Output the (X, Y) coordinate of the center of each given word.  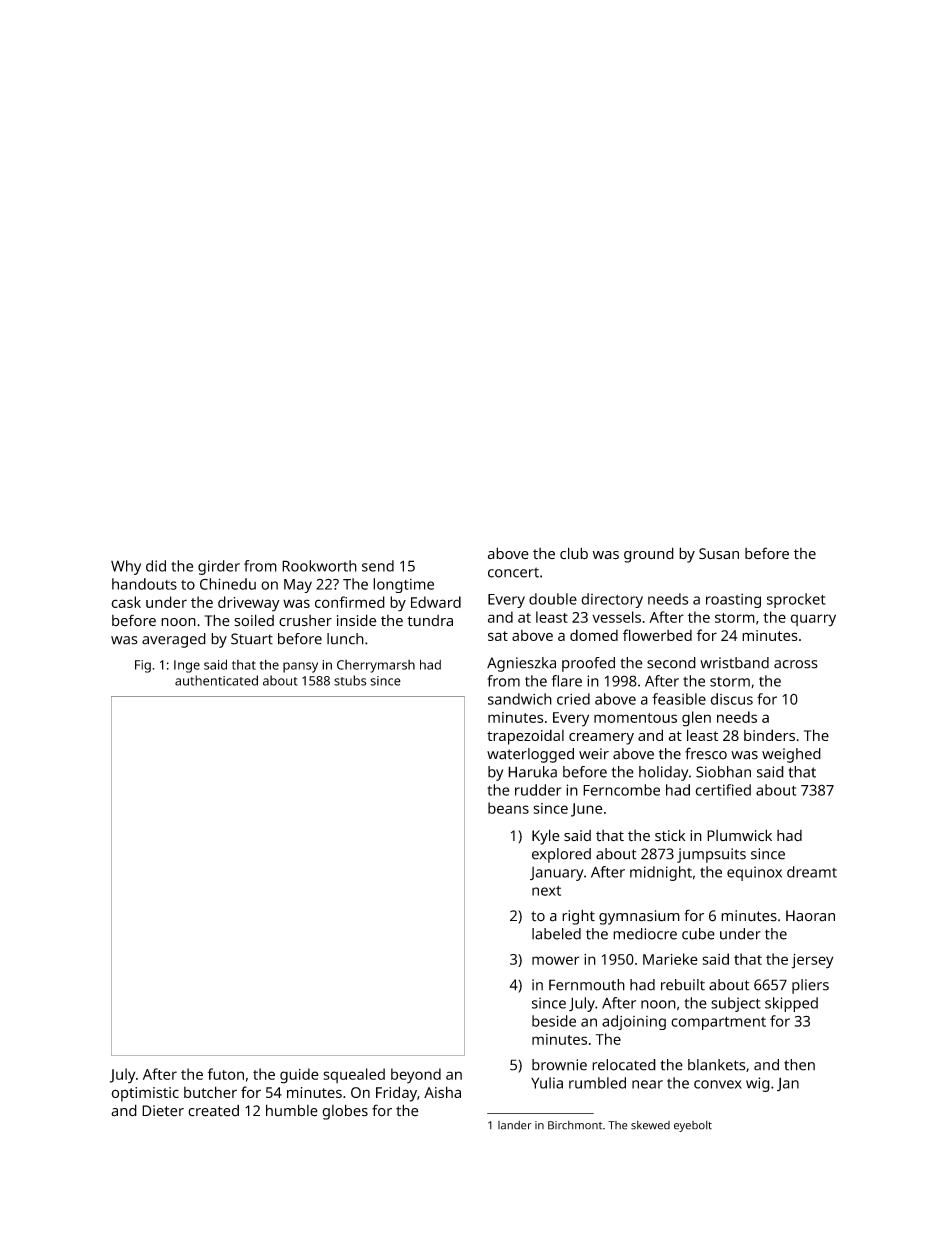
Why (126, 567)
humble (292, 1110)
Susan (719, 553)
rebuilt (683, 985)
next (546, 891)
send (378, 566)
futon (226, 1074)
